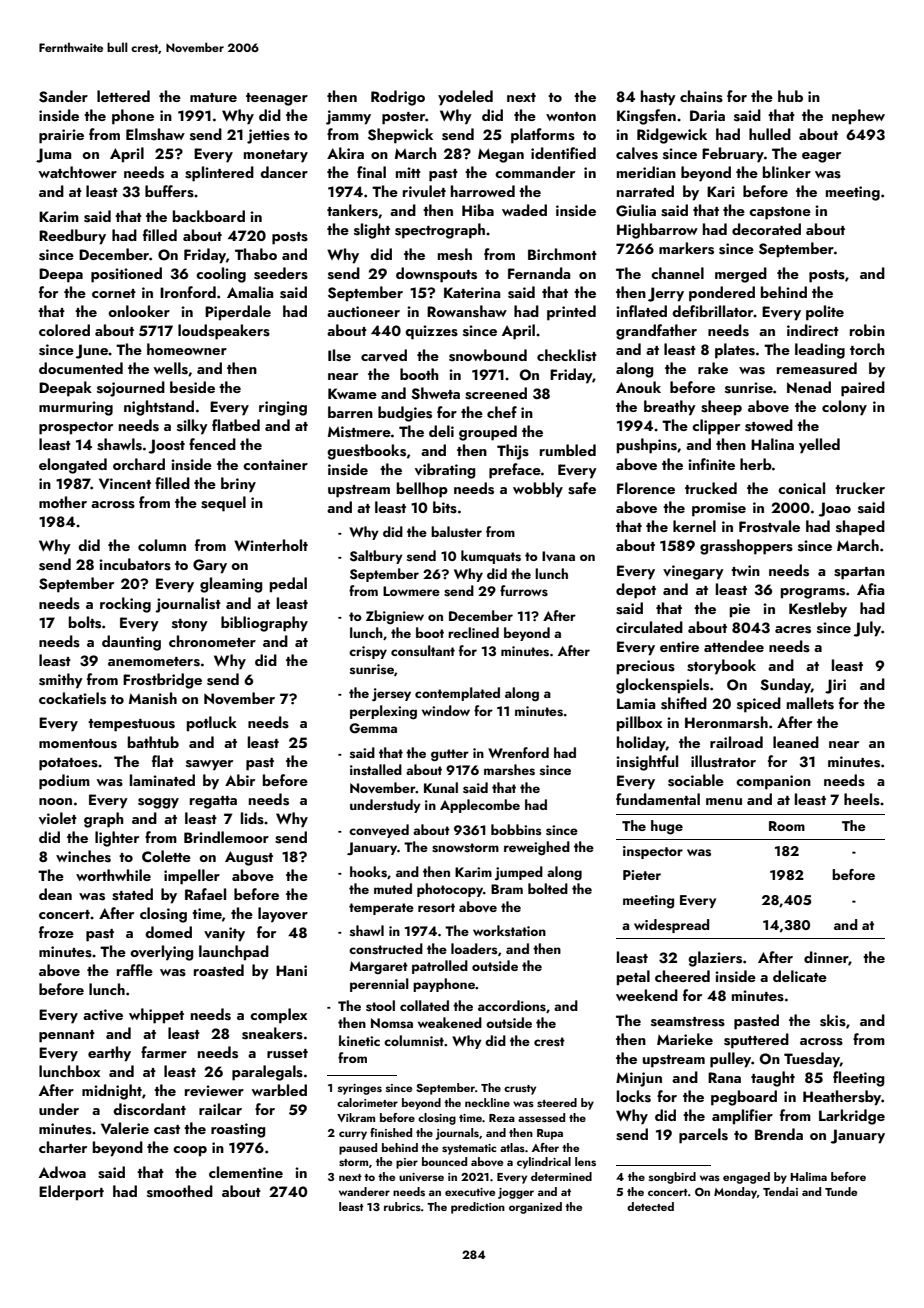  Describe the element at coordinates (790, 96) in the document. I see `hub` at that location.
